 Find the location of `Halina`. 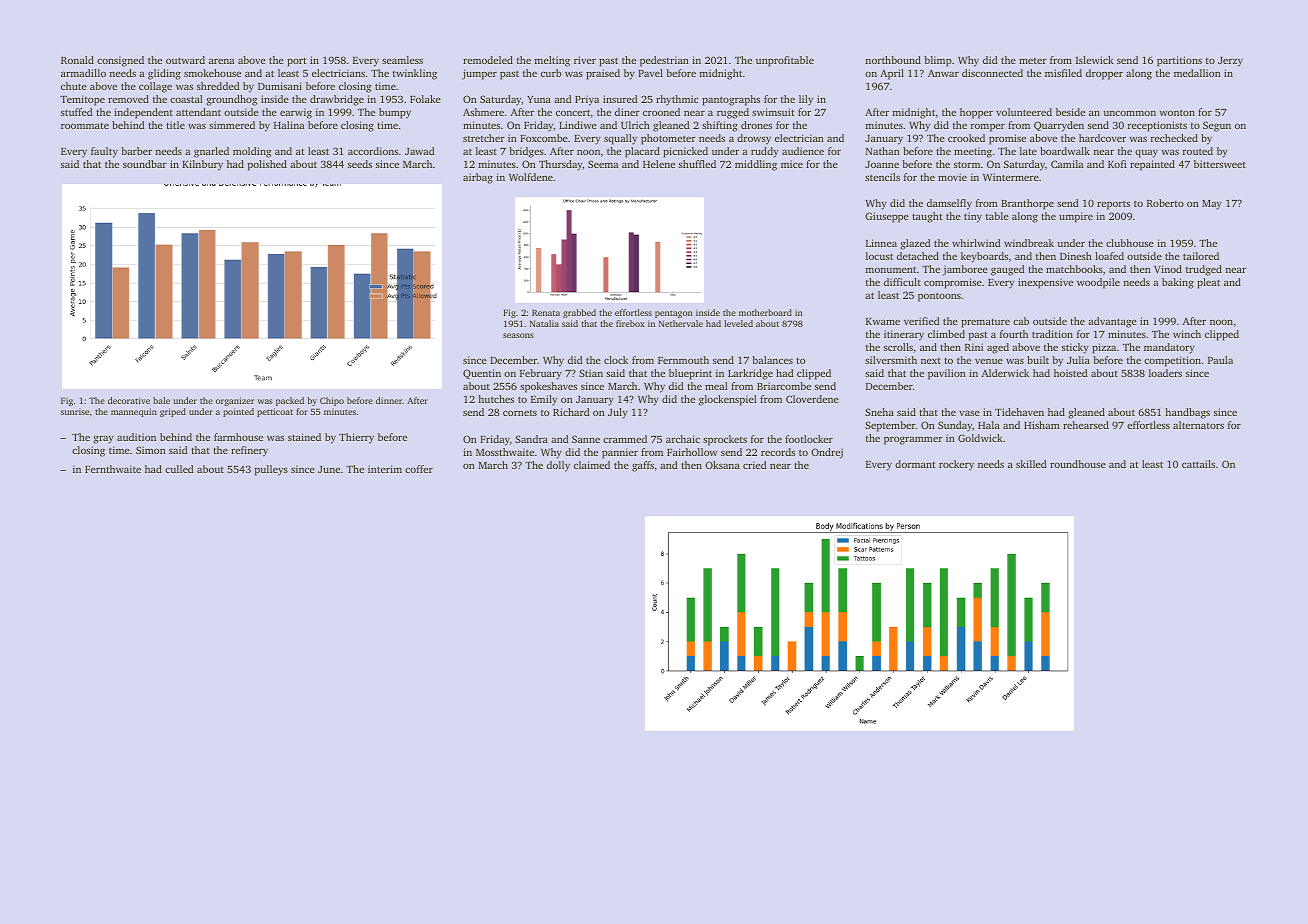

Halina is located at coordinates (289, 125).
